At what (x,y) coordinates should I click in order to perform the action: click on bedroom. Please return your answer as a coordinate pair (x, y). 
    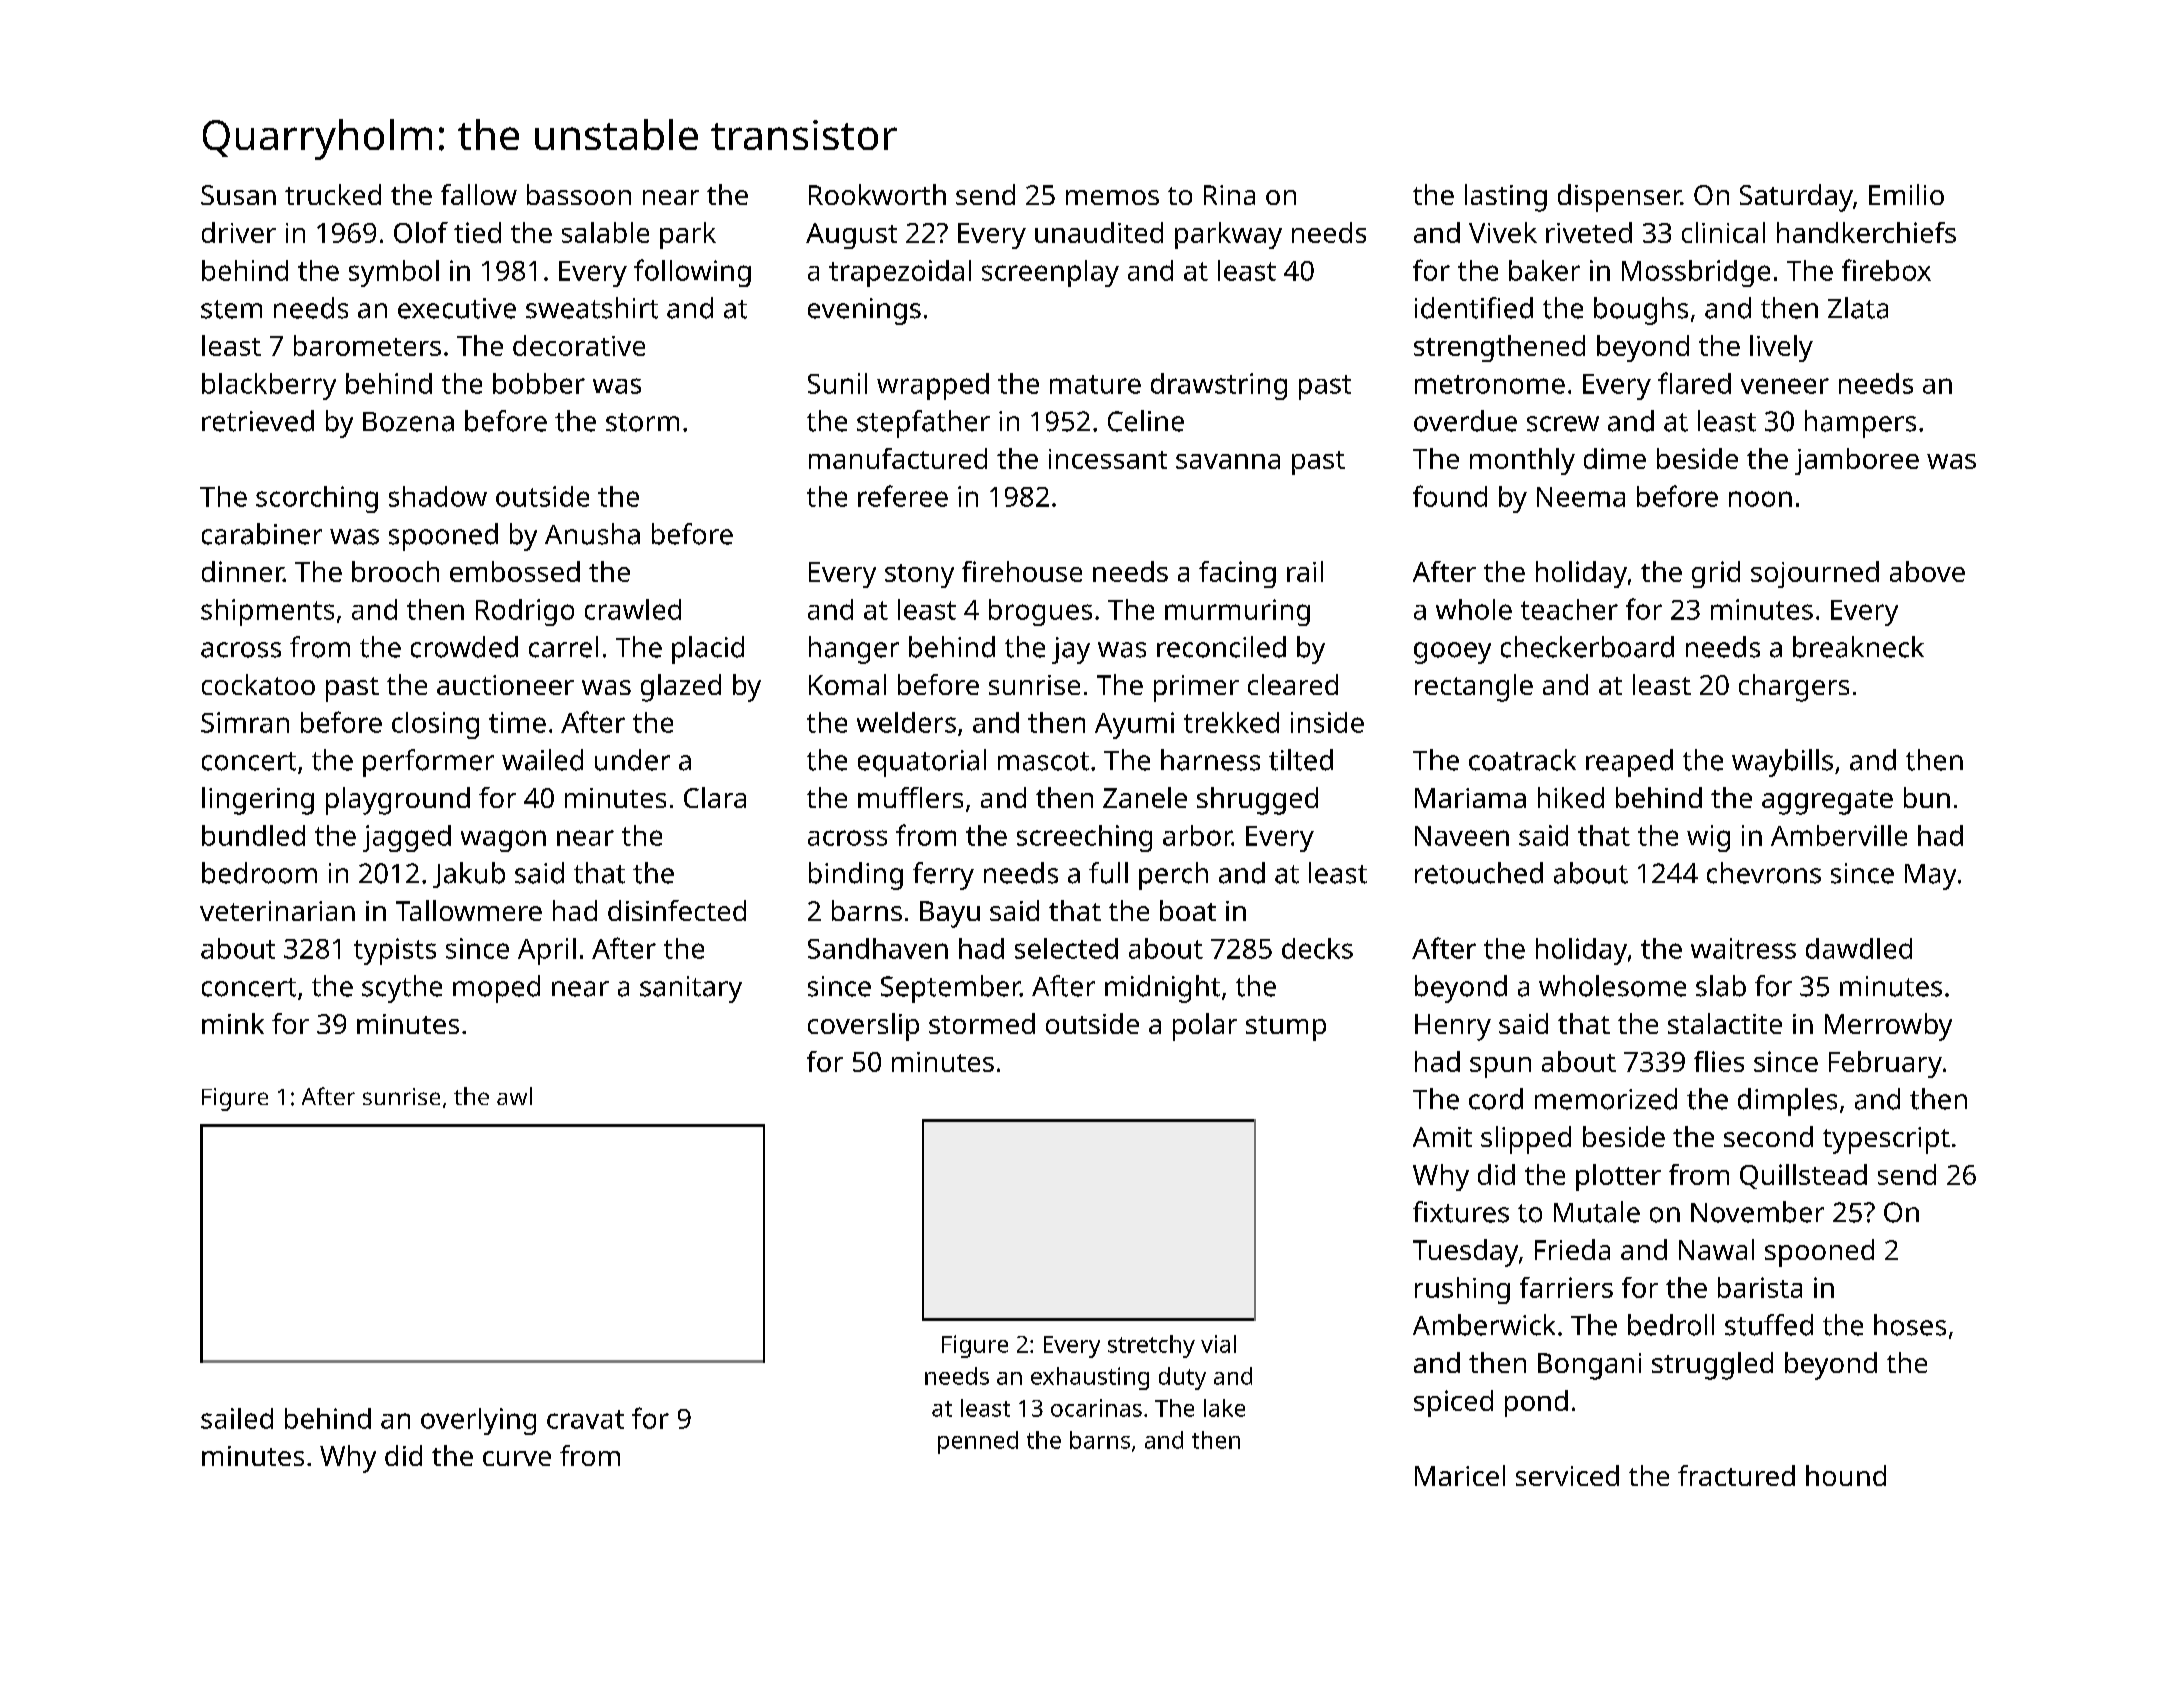
    Looking at the image, I should click on (259, 873).
